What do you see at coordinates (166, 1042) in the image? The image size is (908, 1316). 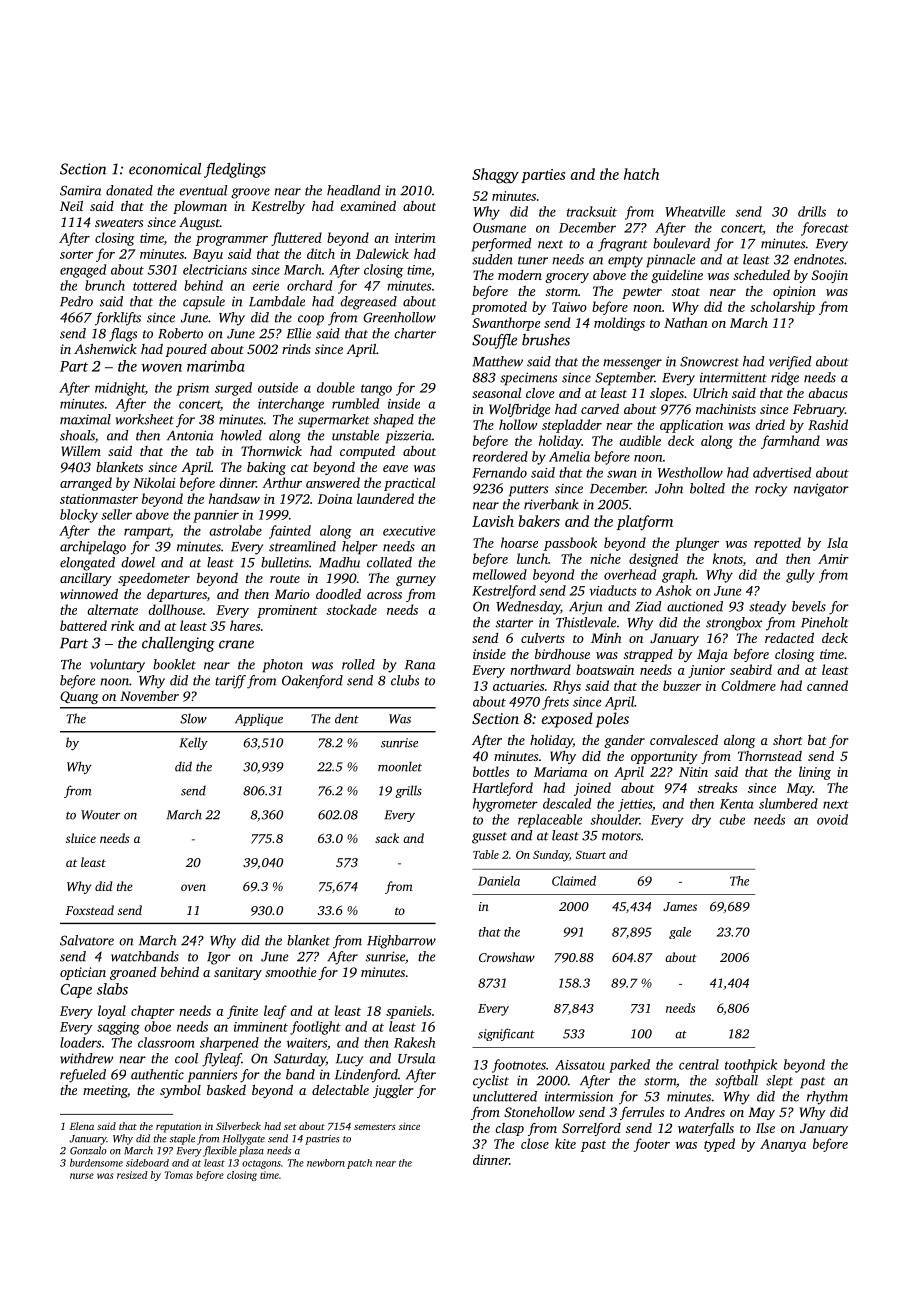 I see `classroom` at bounding box center [166, 1042].
